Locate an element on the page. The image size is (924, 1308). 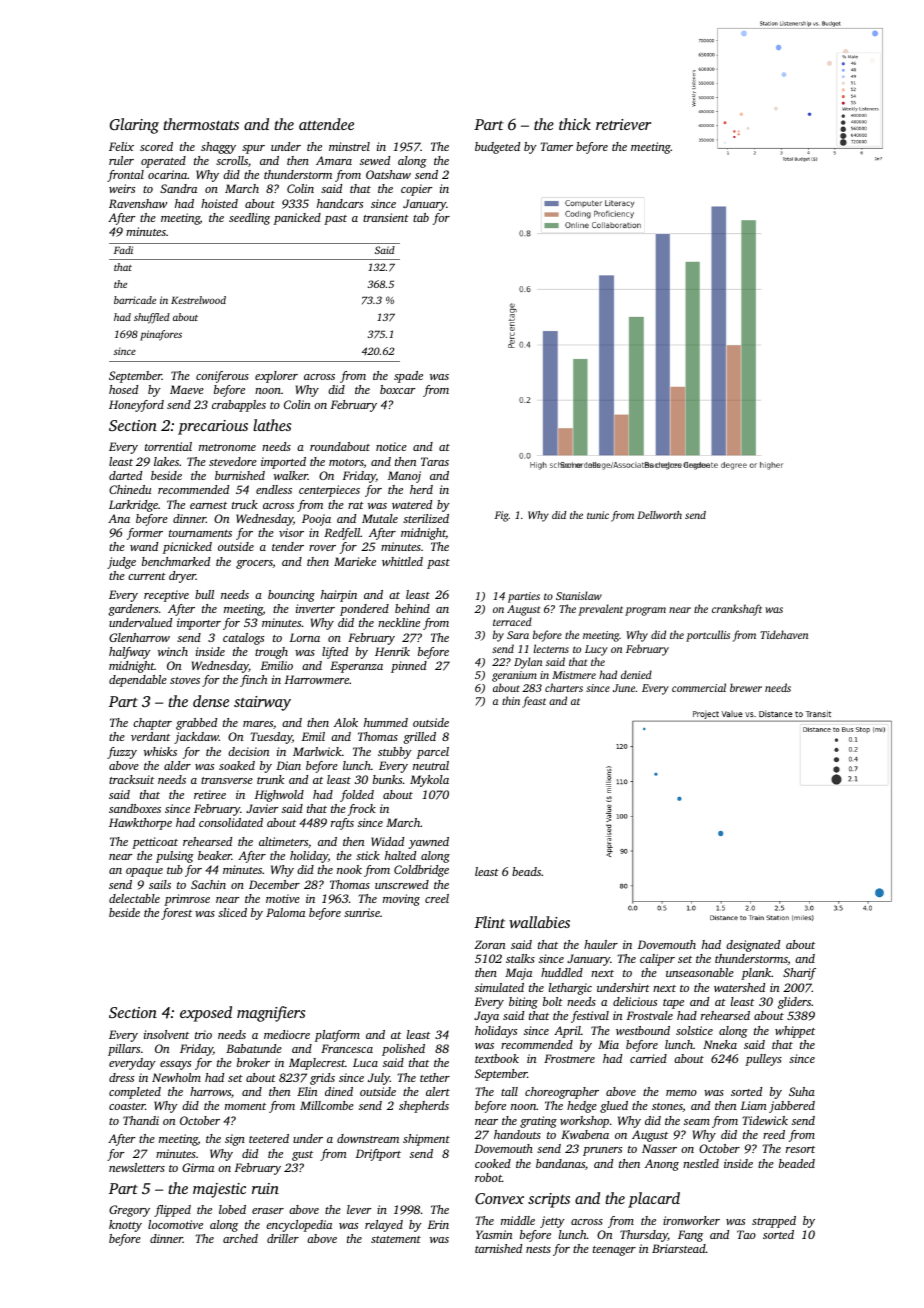
commercial is located at coordinates (699, 687).
